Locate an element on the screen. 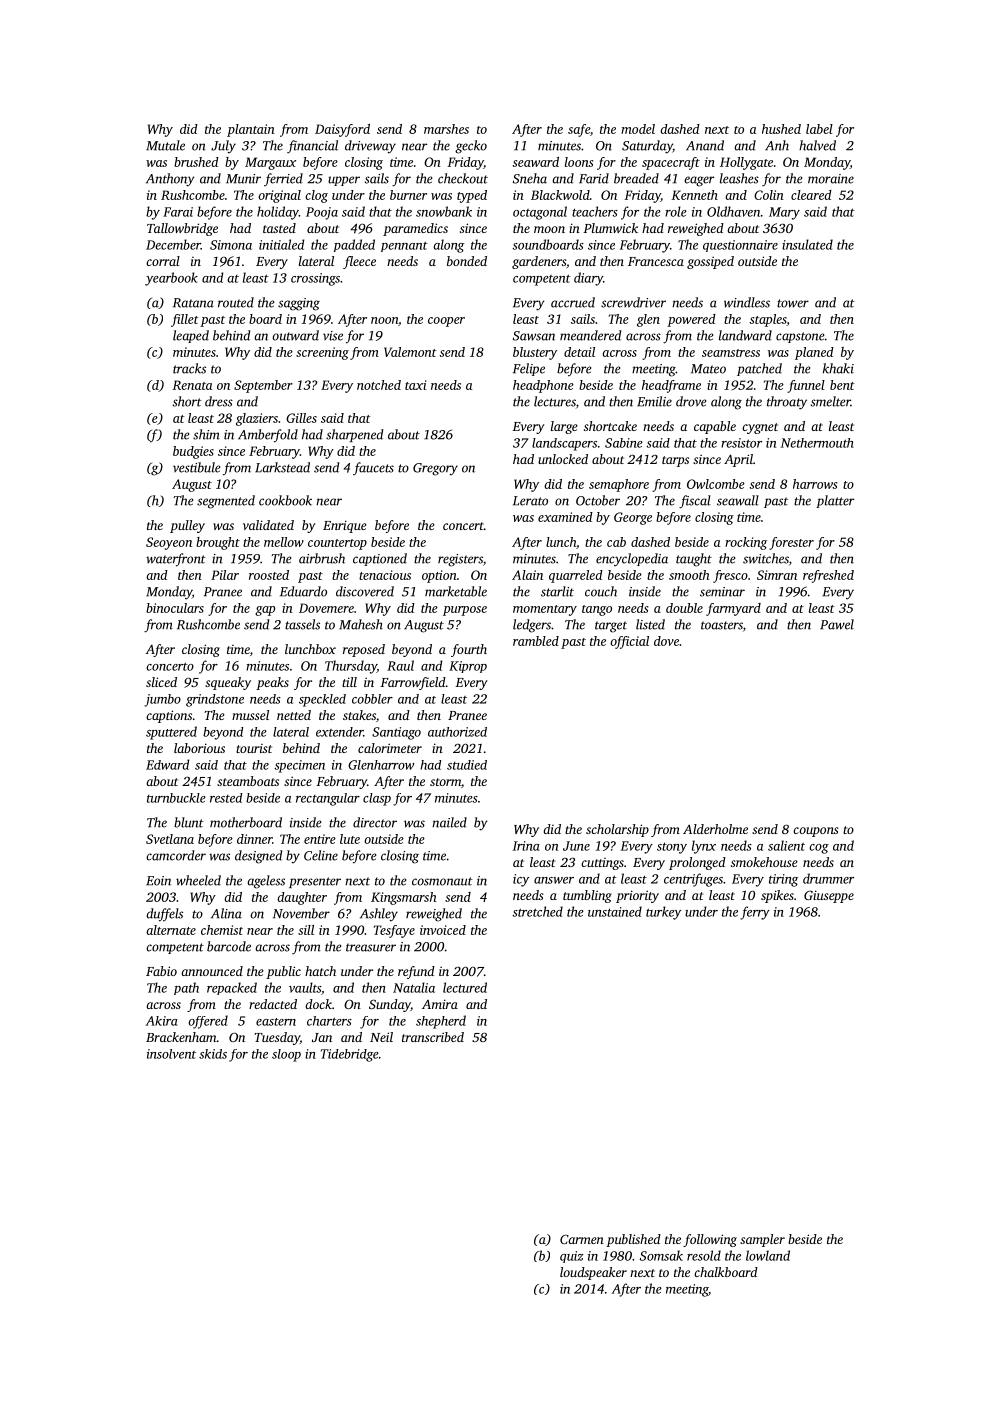 The height and width of the screenshot is (1421, 1000). bonded is located at coordinates (467, 261).
